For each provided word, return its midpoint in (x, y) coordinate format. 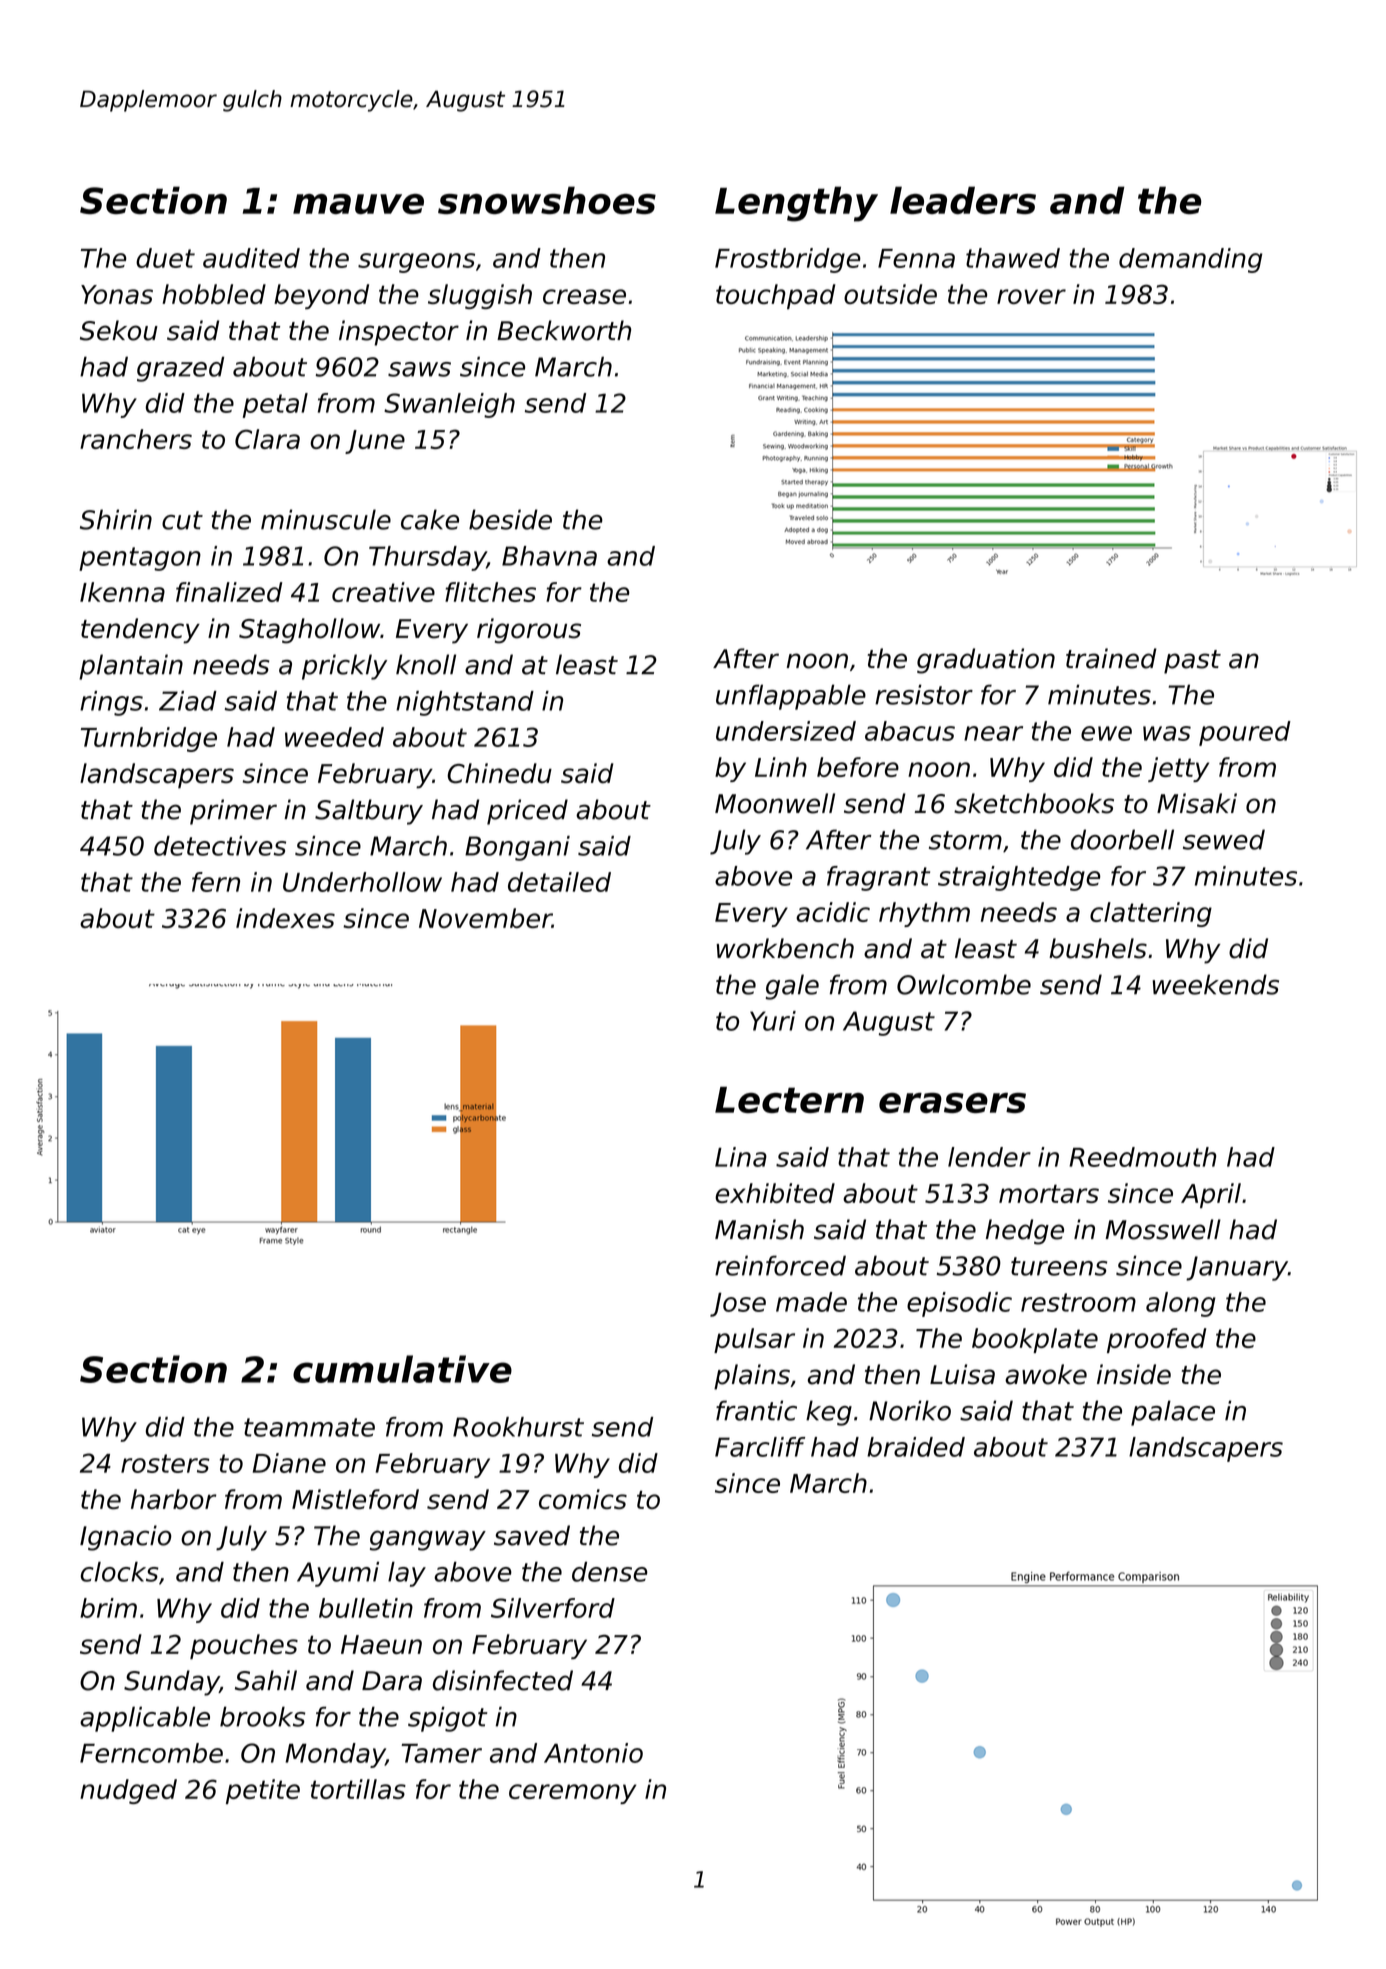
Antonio (593, 1753)
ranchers (136, 439)
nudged (128, 1791)
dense (610, 1572)
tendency (140, 631)
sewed (1224, 839)
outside (890, 294)
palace (1173, 1413)
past (1192, 662)
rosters (165, 1463)
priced (527, 812)
